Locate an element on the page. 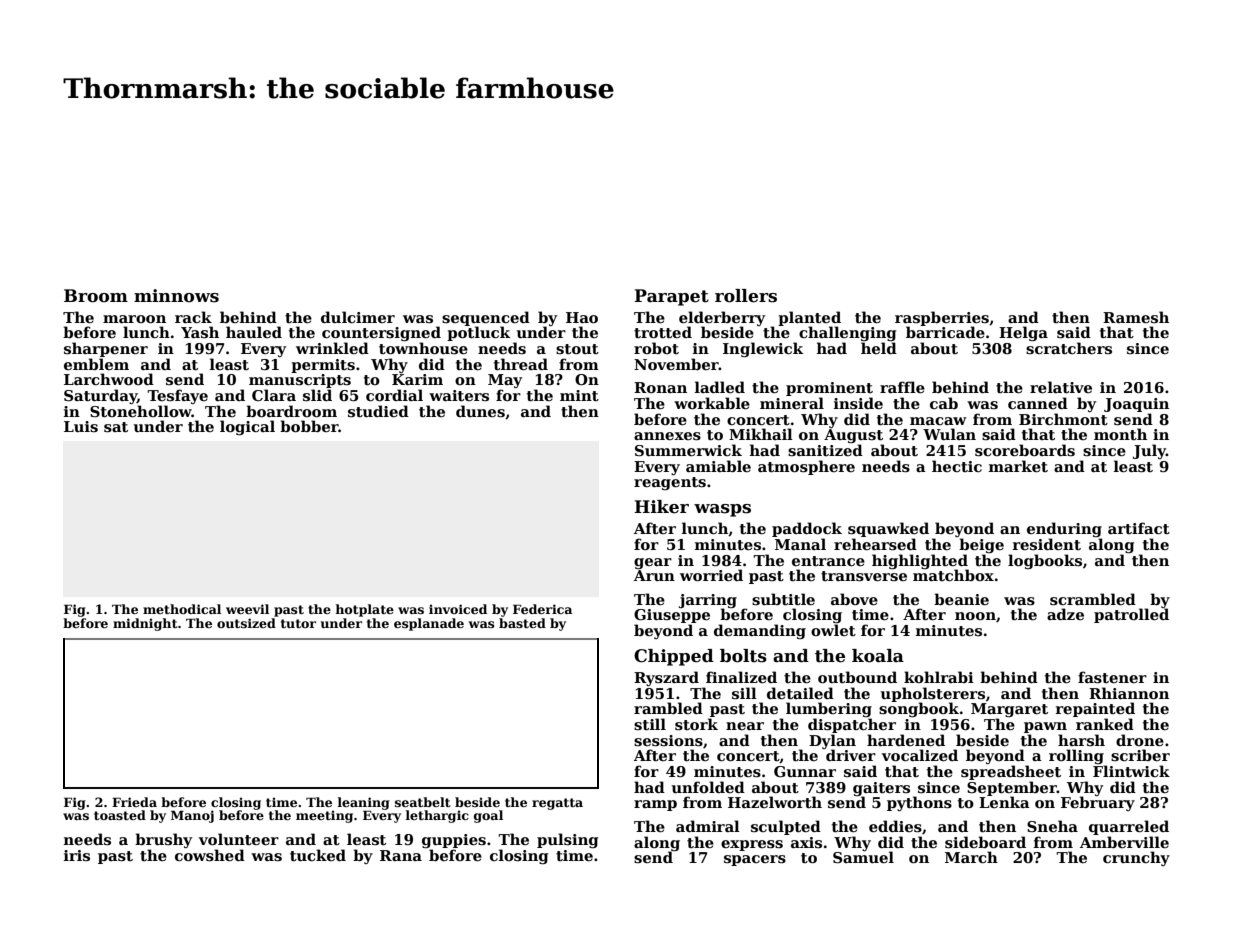 The image size is (1233, 952). Ramesh is located at coordinates (1136, 317).
